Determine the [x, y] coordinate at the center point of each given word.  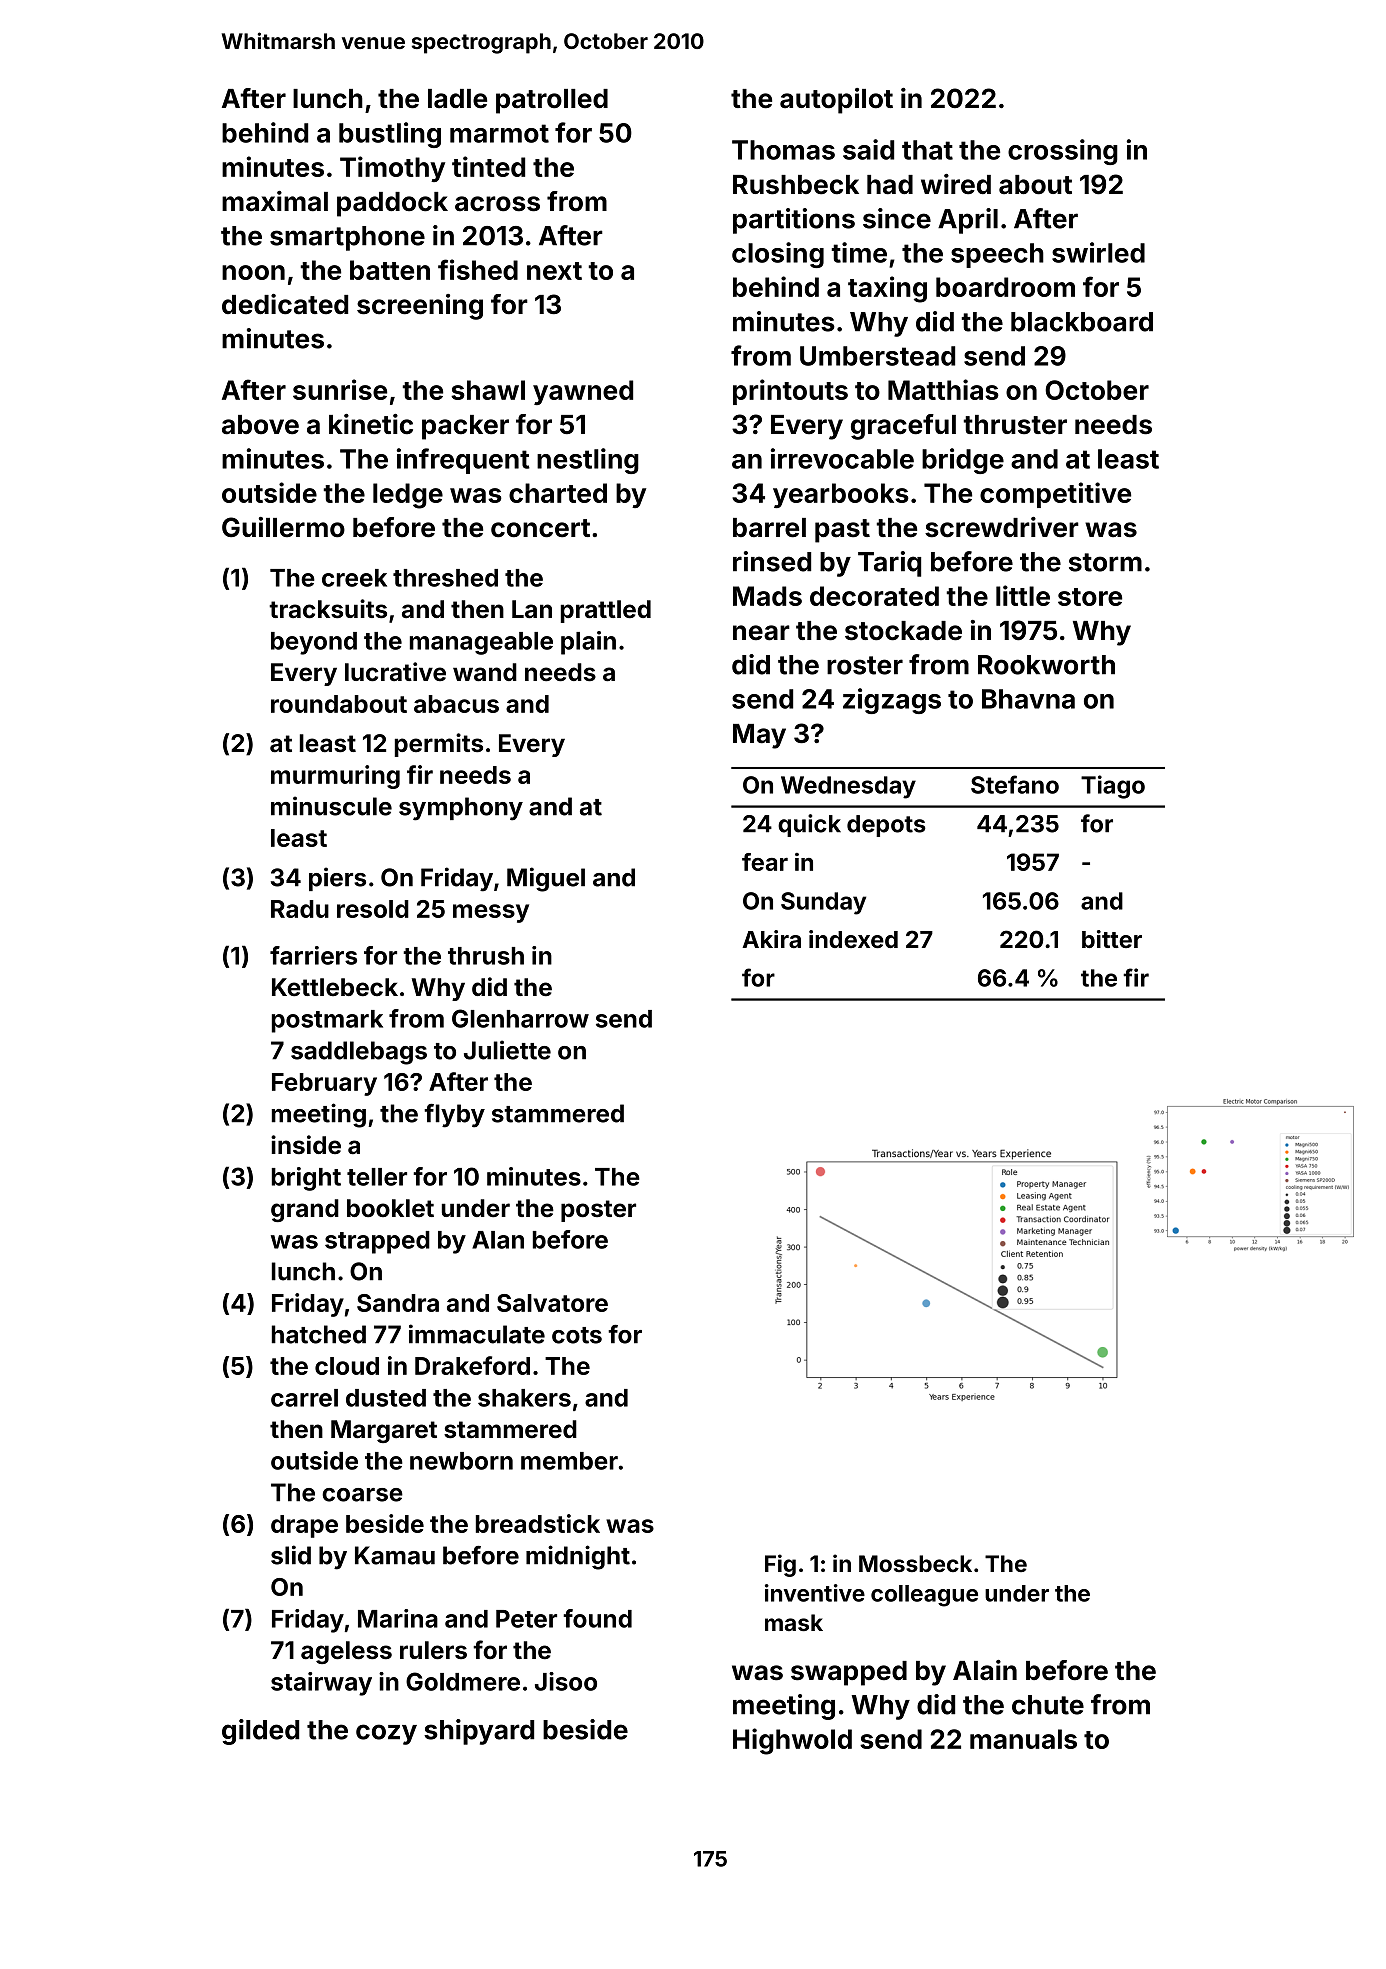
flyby [454, 1116]
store [1090, 597]
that [927, 150]
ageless [346, 1652]
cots [577, 1335]
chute [1048, 1705]
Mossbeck [915, 1563]
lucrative [395, 672]
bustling [390, 135]
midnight [578, 1557]
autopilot [836, 101]
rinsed [772, 561]
